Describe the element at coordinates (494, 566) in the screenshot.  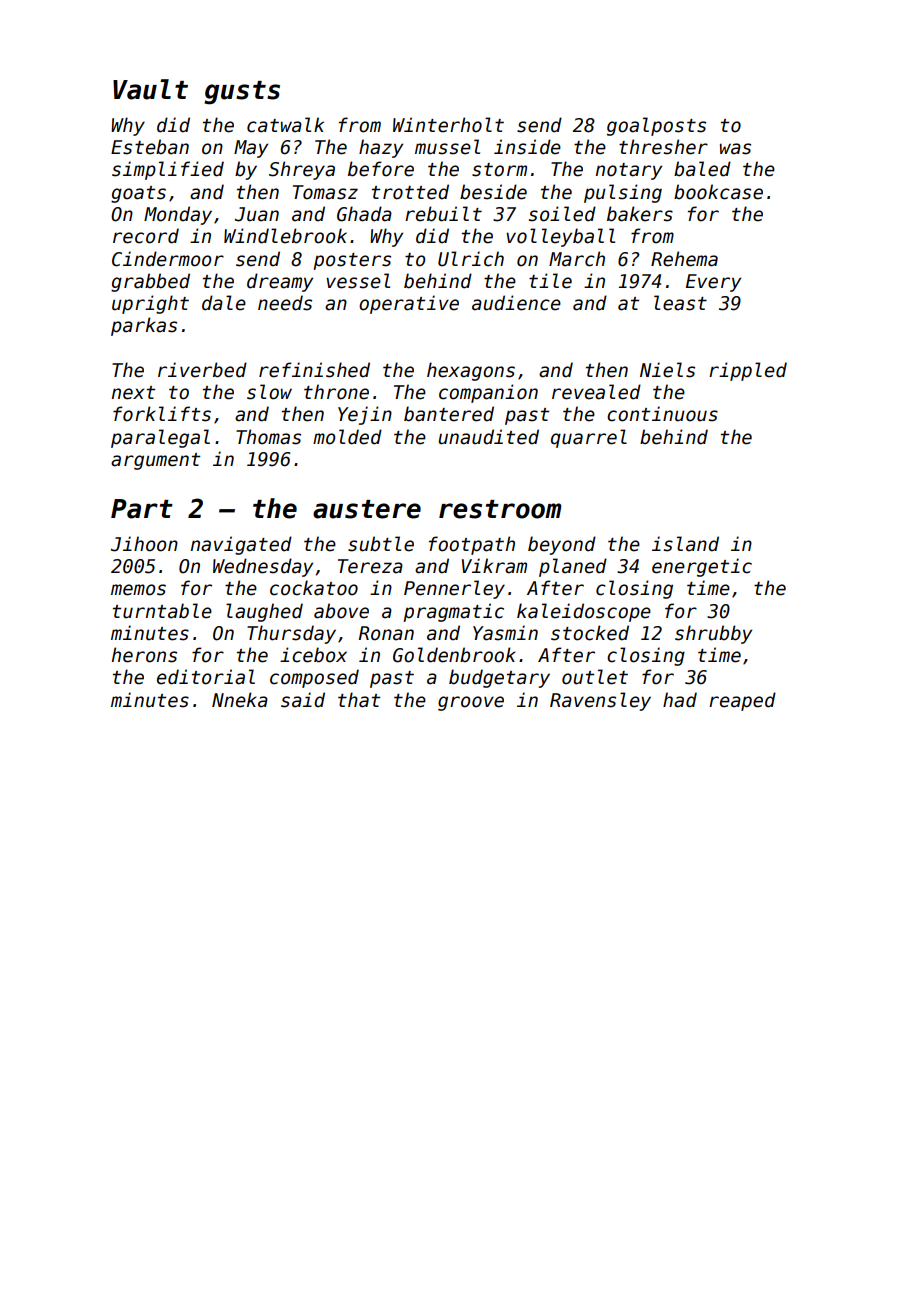
I see `Vikram` at that location.
